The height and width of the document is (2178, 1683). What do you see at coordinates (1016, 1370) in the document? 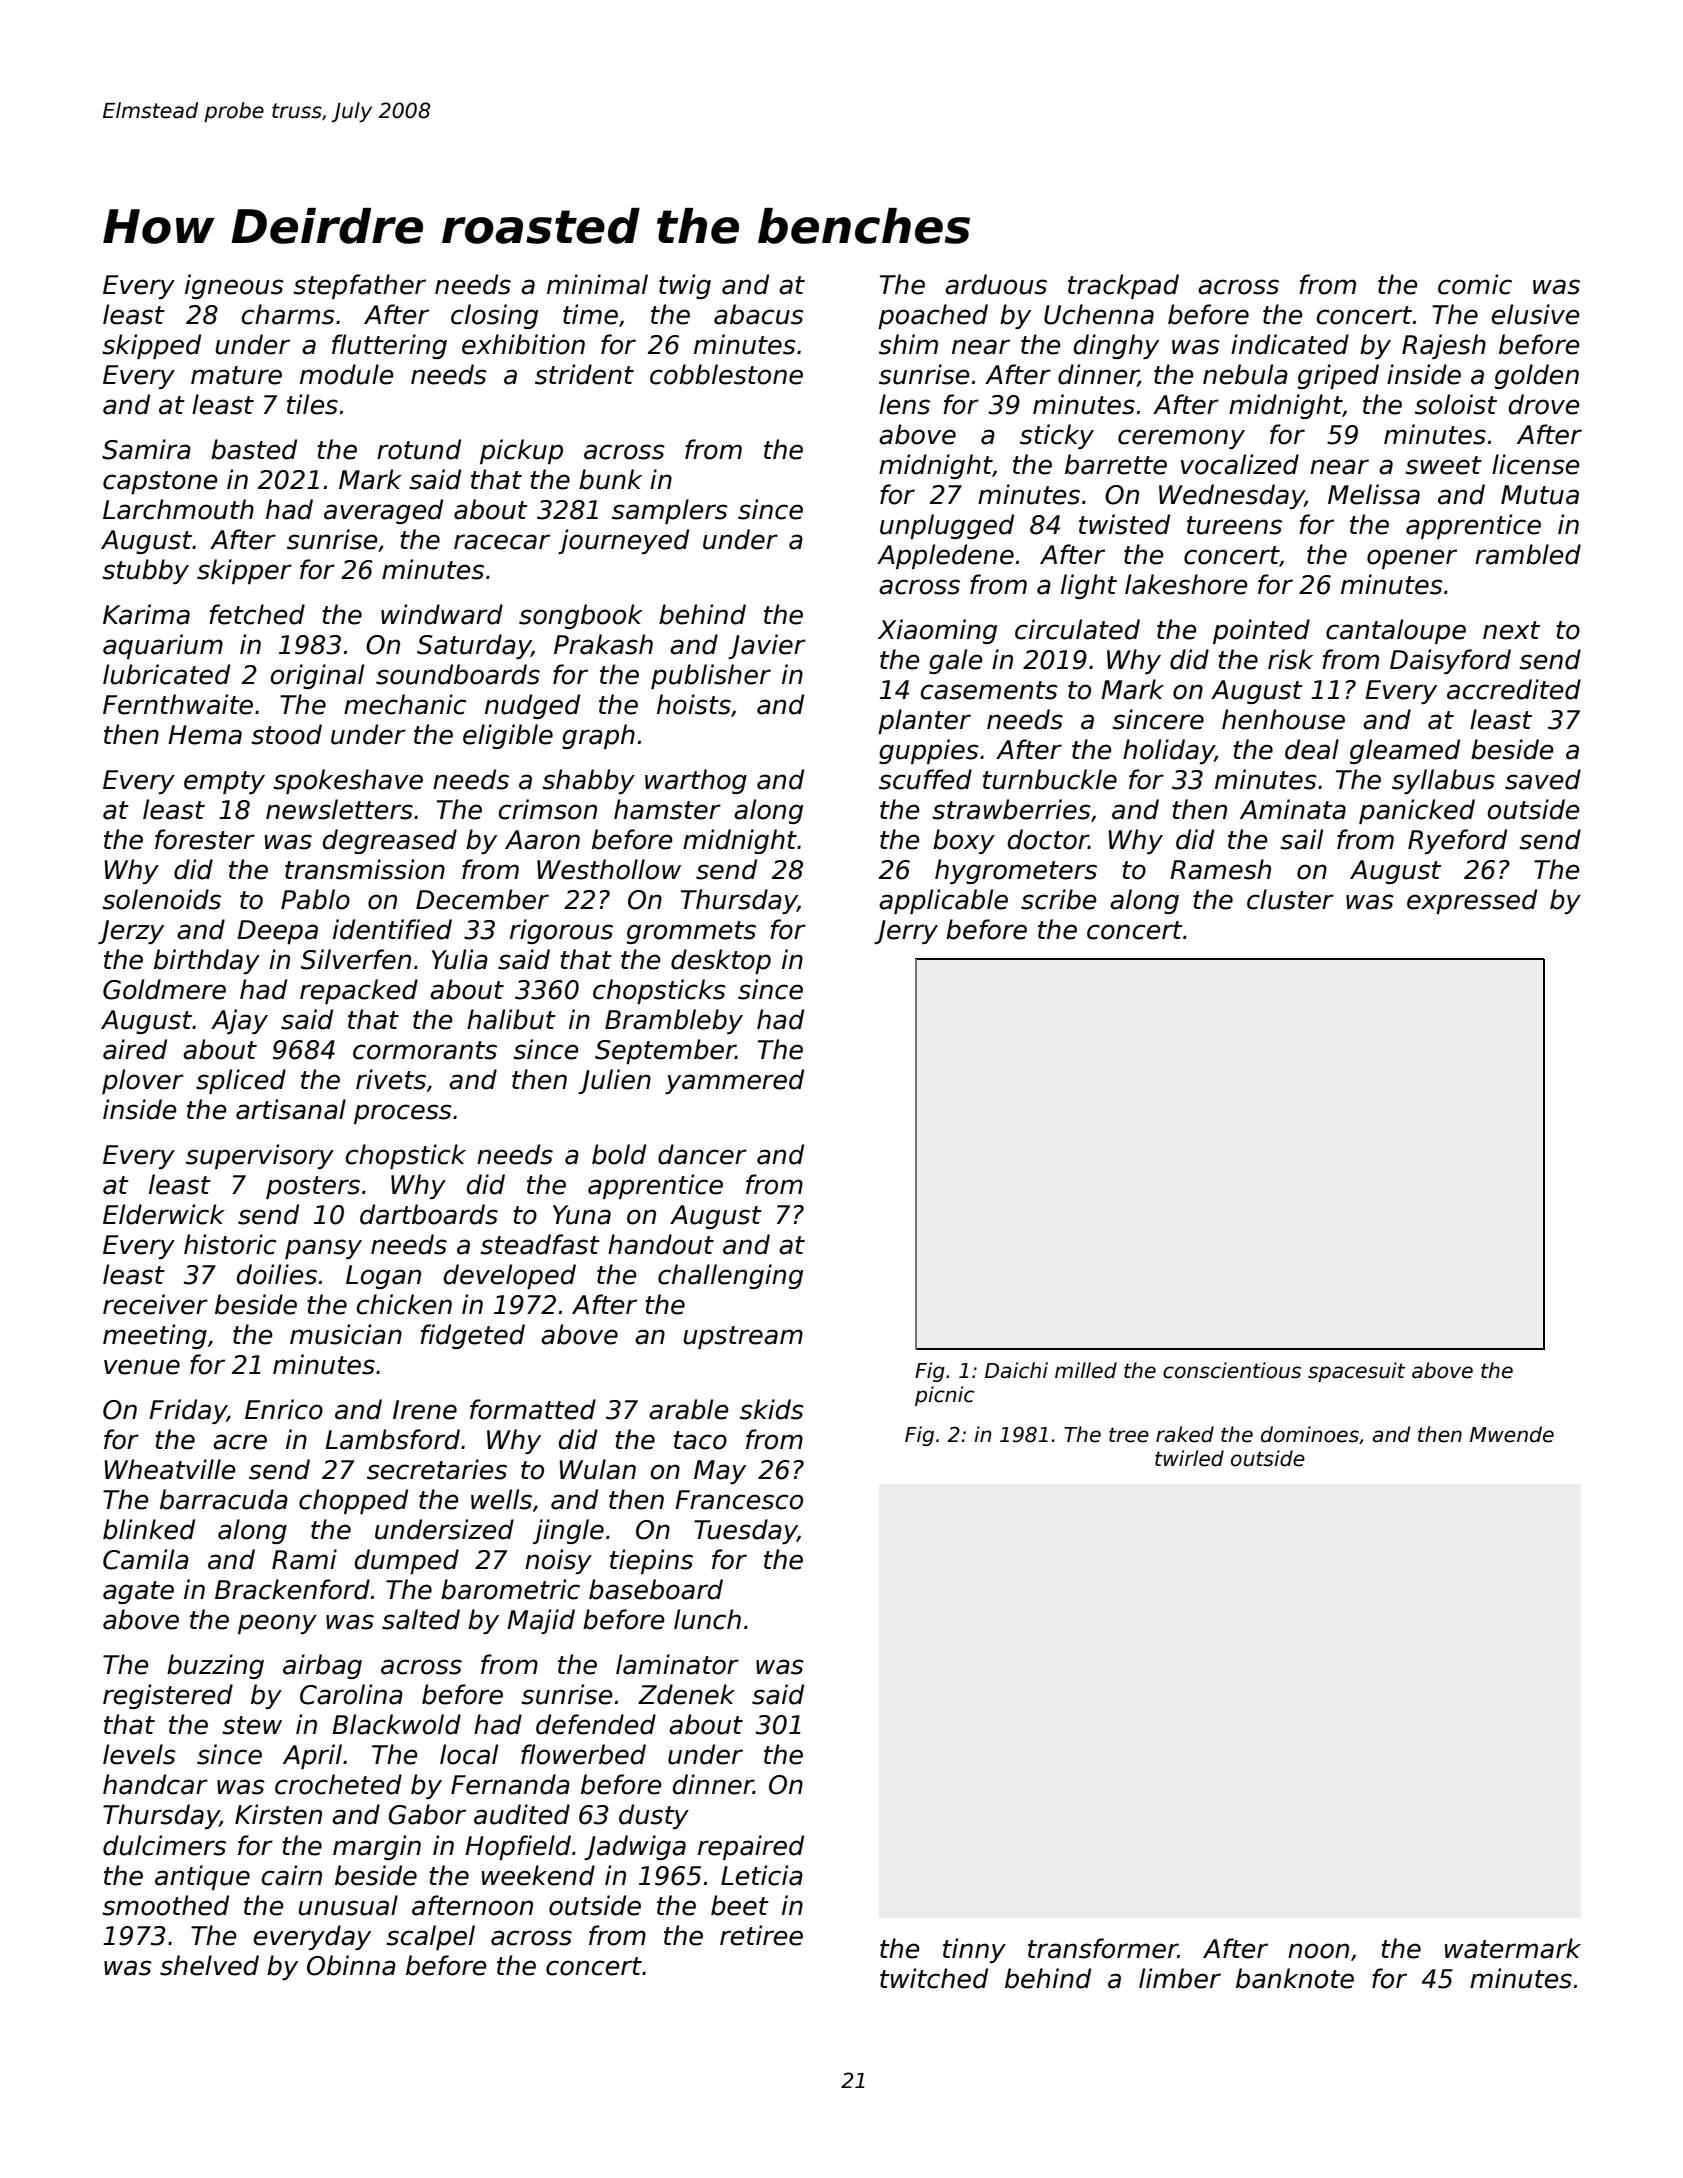
I see `Daichi` at bounding box center [1016, 1370].
